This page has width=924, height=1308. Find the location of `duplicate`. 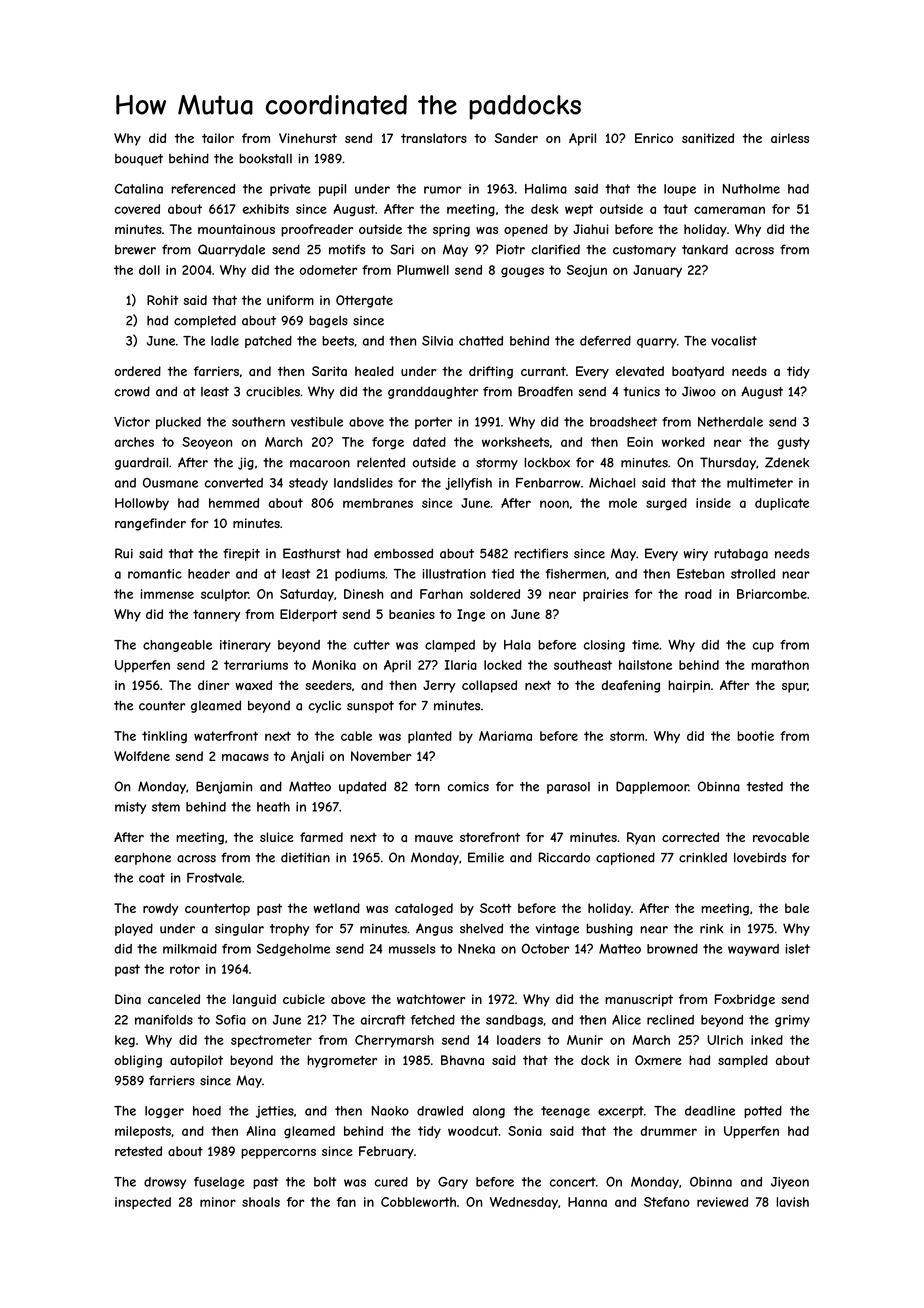

duplicate is located at coordinates (782, 504).
